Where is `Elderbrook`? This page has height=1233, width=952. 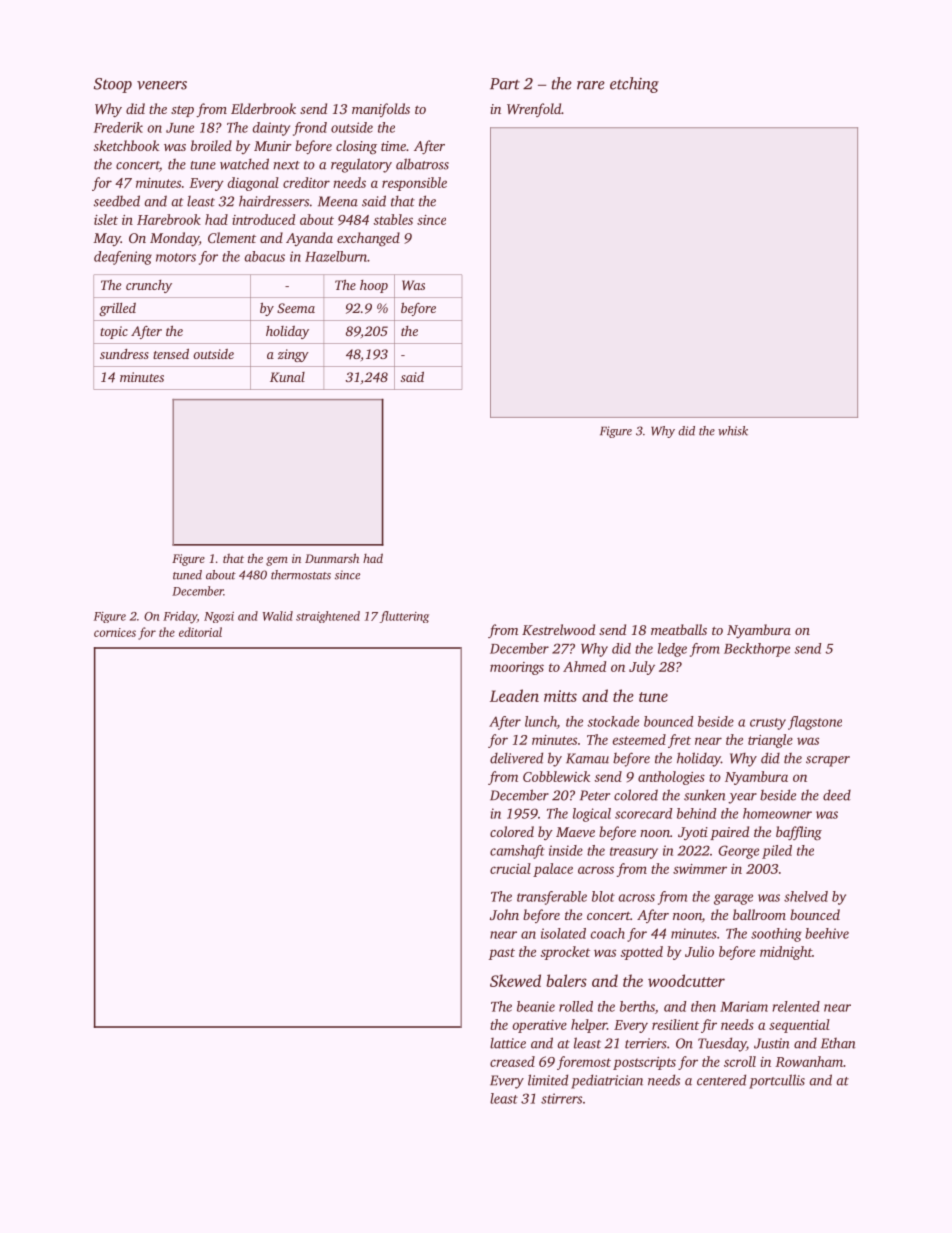
Elderbrook is located at coordinates (263, 108).
